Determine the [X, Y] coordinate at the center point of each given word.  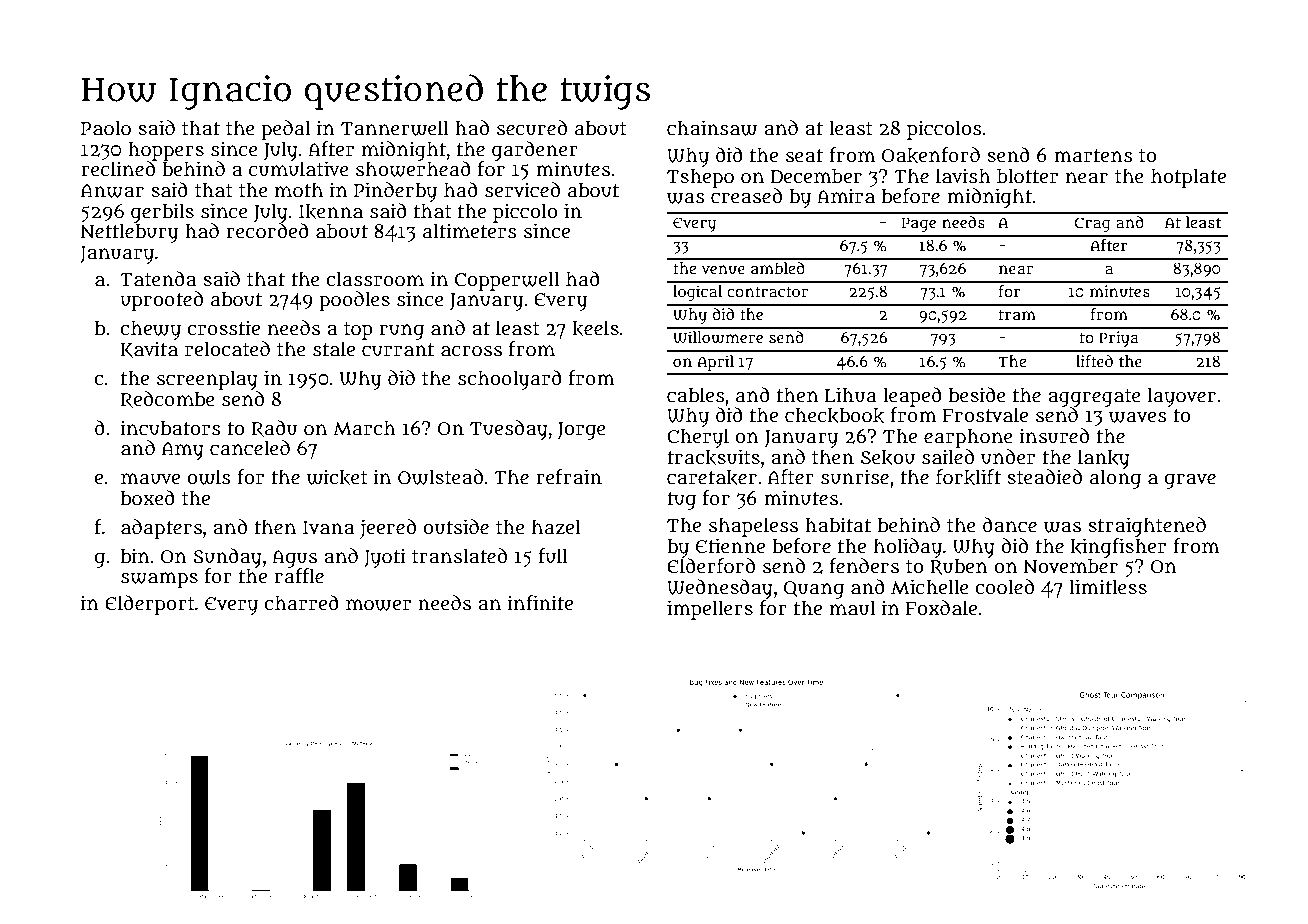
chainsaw [712, 128]
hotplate [1188, 178]
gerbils [162, 213]
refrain [569, 477]
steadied [1045, 477]
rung [402, 332]
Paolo [106, 128]
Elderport [150, 605]
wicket [337, 477]
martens [1093, 156]
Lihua [851, 395]
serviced [522, 190]
